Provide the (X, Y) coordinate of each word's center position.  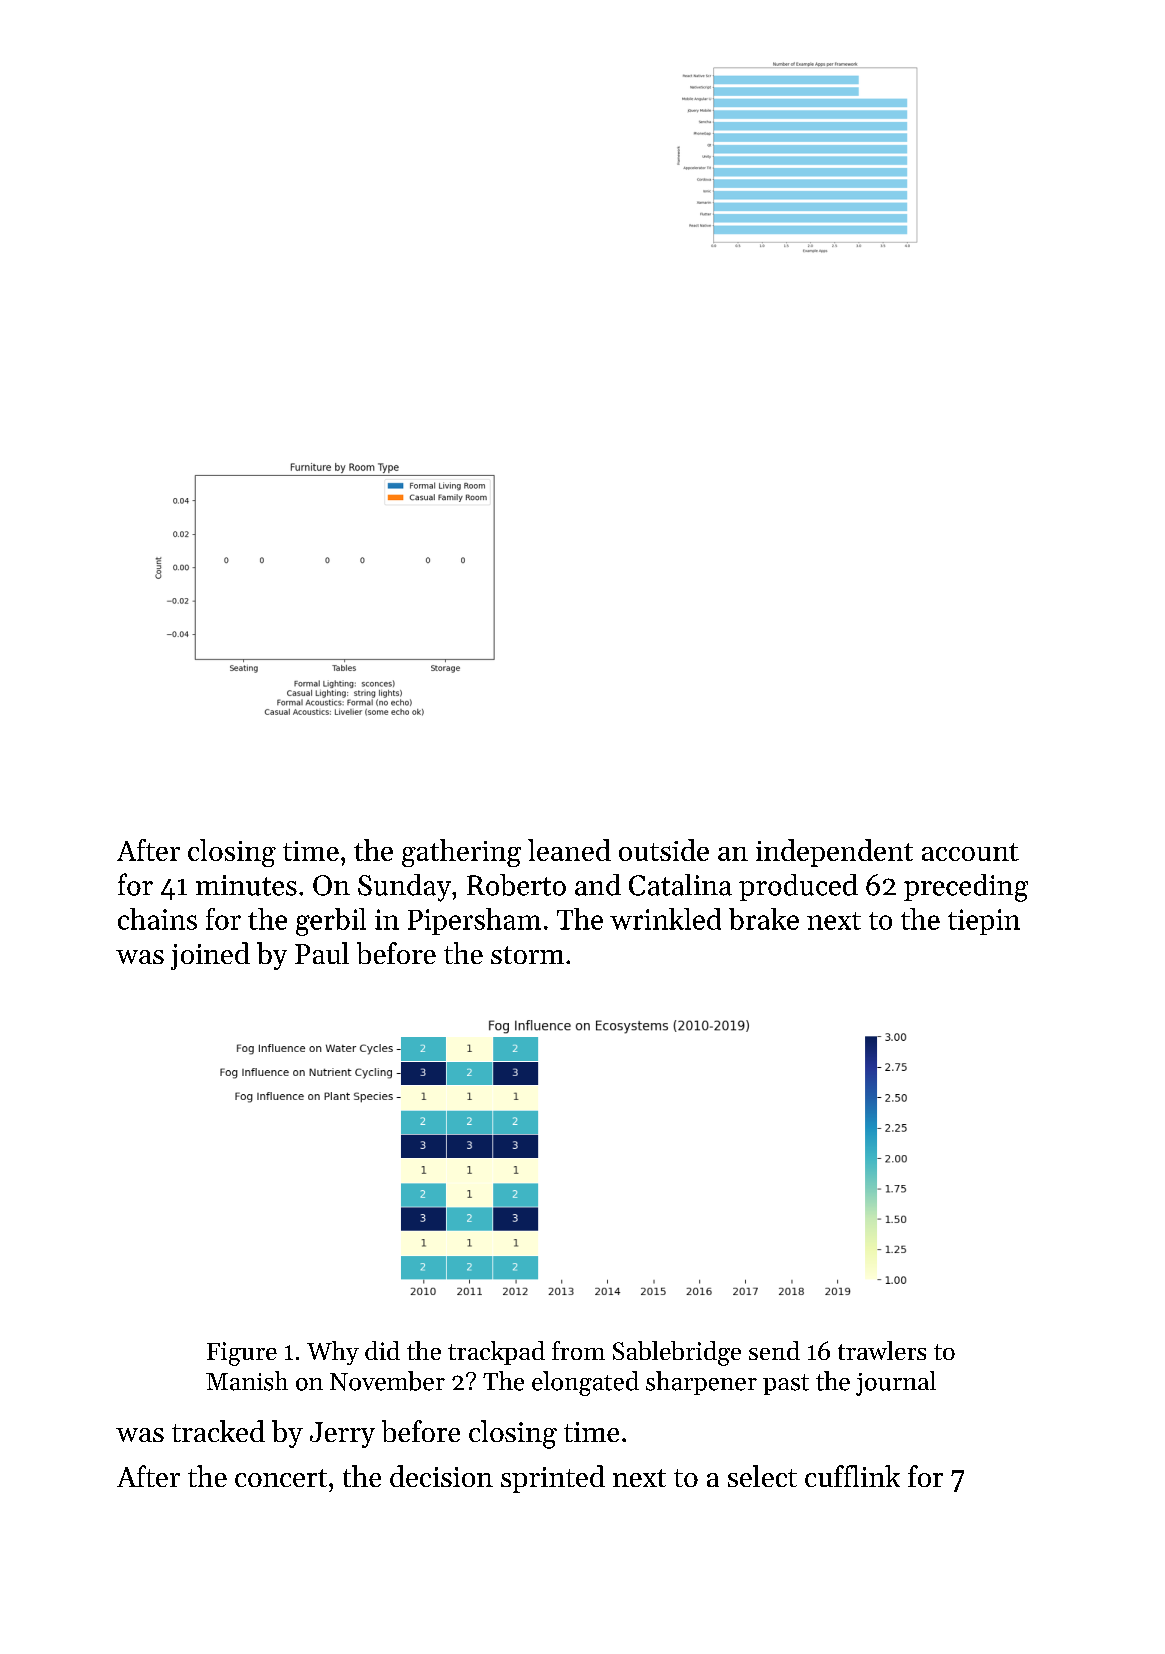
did (382, 1350)
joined (210, 956)
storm (527, 955)
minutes (246, 885)
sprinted (553, 1479)
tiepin (984, 922)
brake (764, 919)
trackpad (496, 1353)
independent (834, 853)
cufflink (852, 1476)
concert (281, 1478)
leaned (569, 850)
